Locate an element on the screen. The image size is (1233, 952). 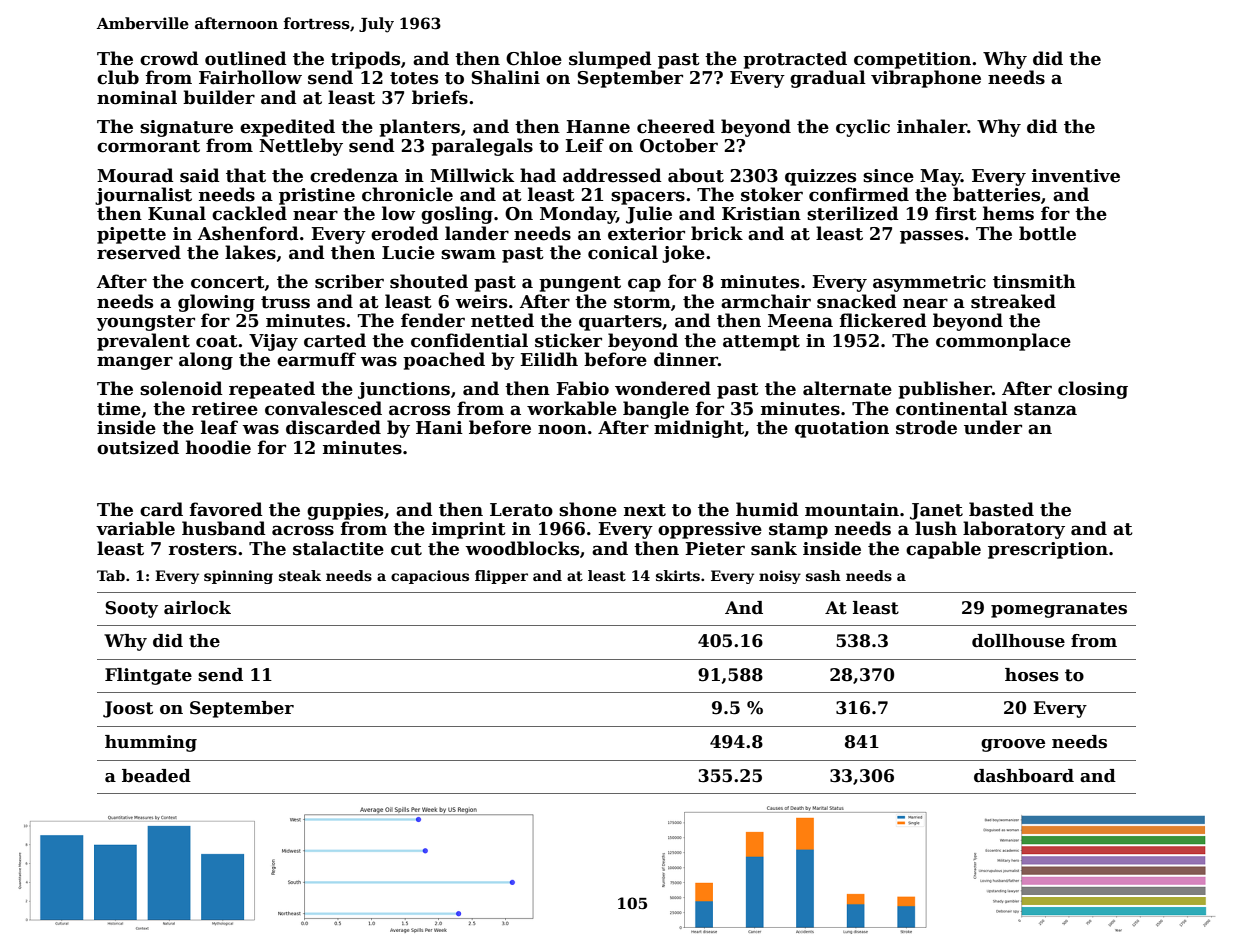
rosters is located at coordinates (202, 549).
